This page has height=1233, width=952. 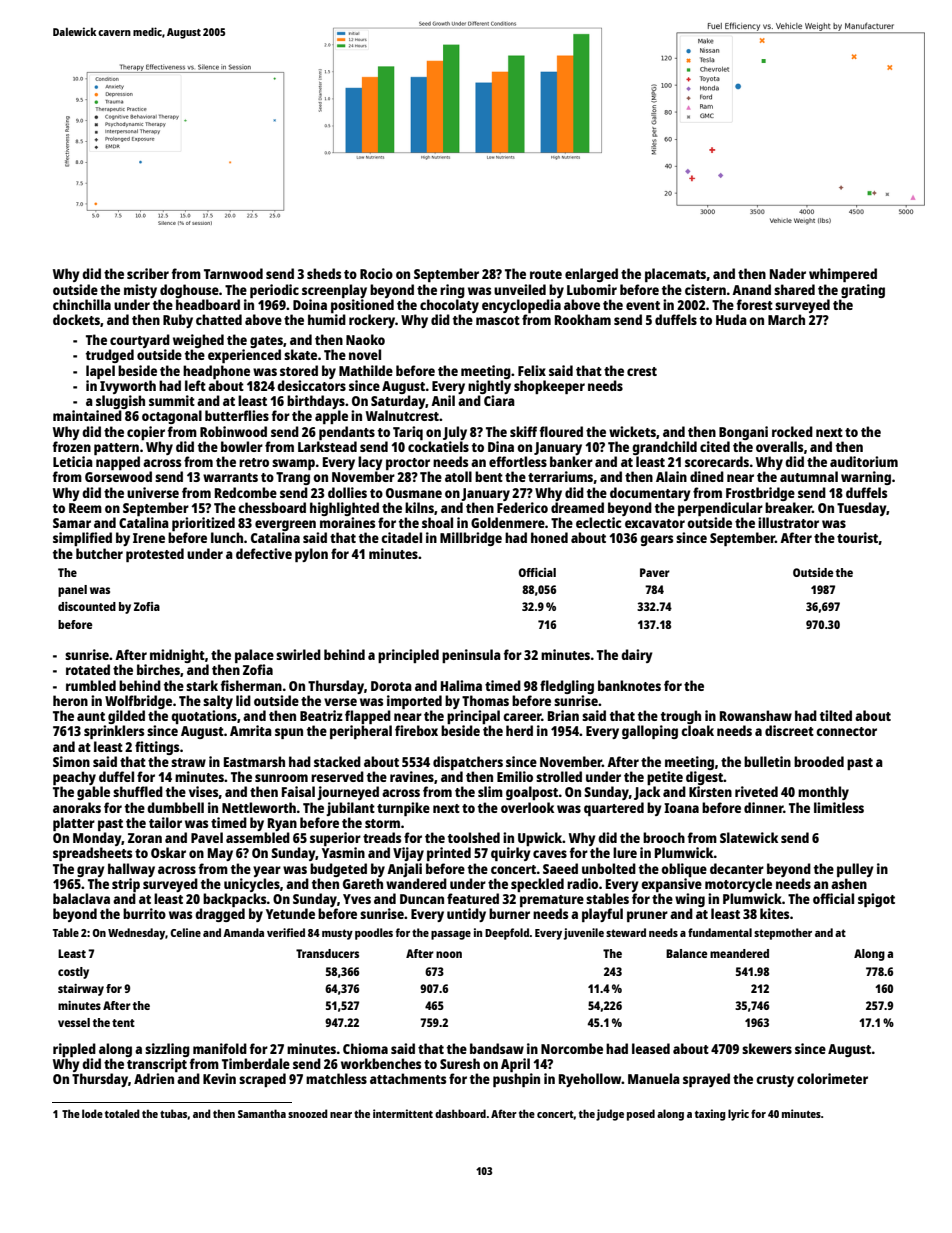 I want to click on snoozed, so click(x=308, y=1113).
